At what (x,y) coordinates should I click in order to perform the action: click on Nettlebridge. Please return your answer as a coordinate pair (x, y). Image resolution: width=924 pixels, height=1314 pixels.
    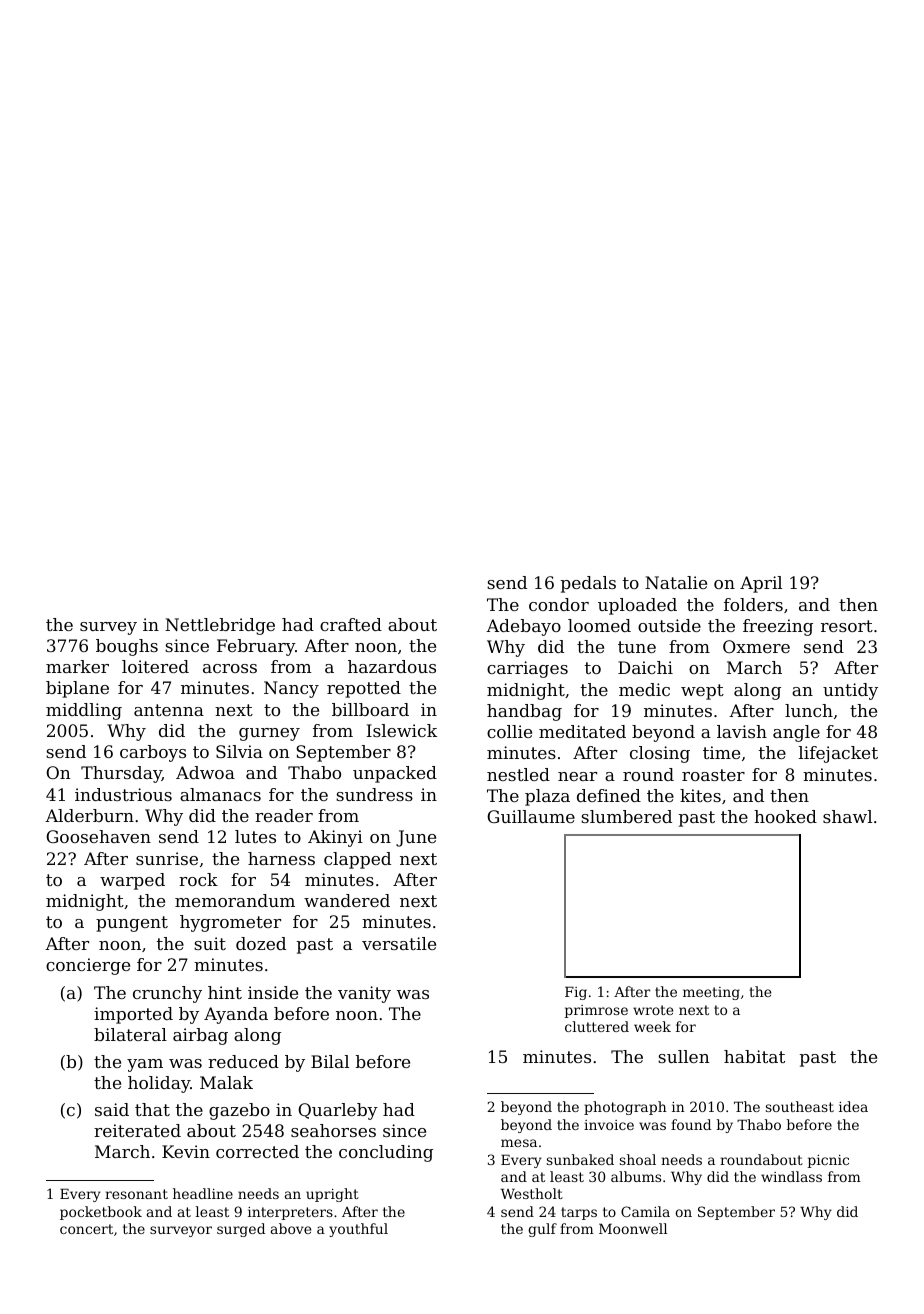
    Looking at the image, I should click on (220, 626).
